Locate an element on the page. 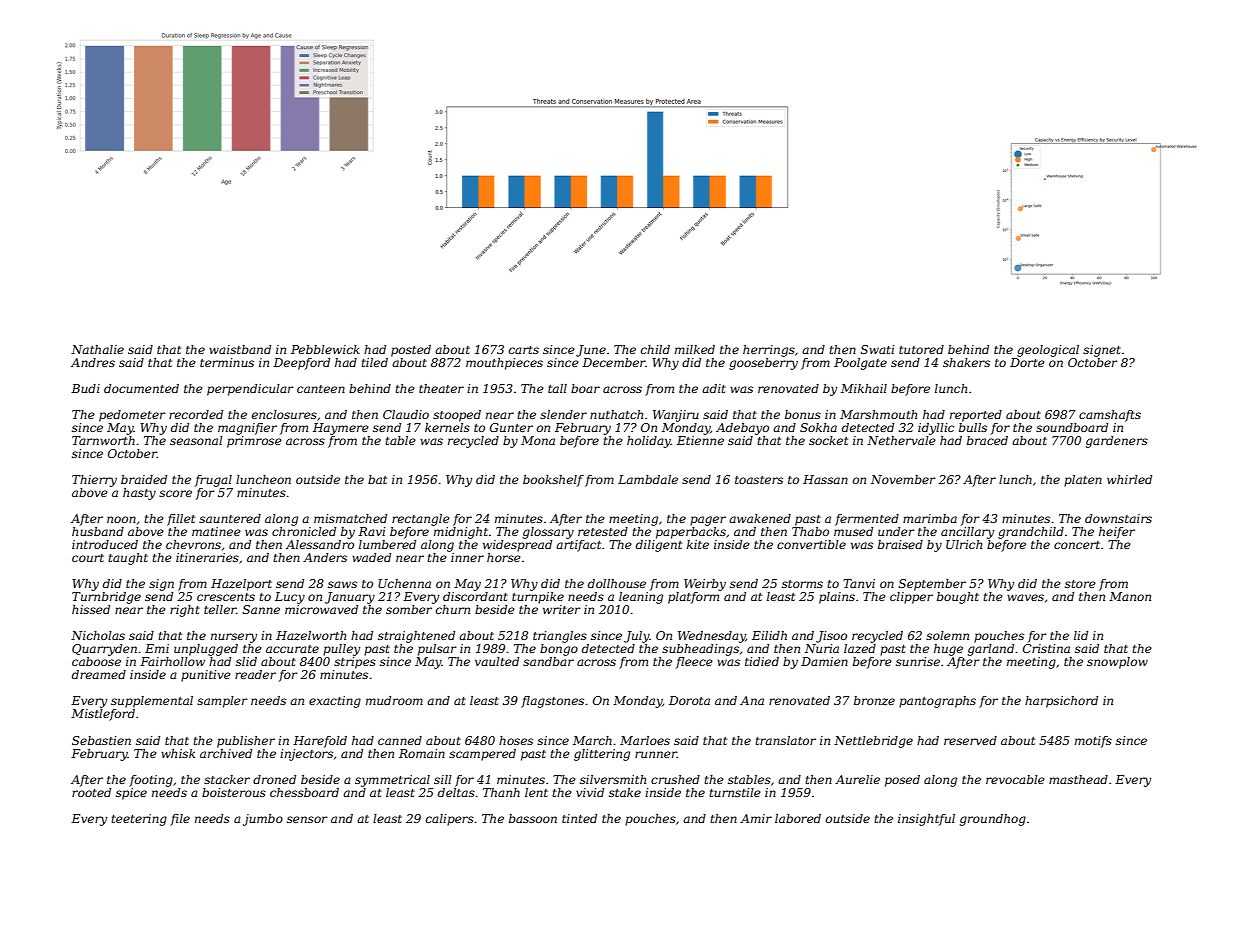 This image has width=1233, height=952. Hazelport is located at coordinates (241, 585).
